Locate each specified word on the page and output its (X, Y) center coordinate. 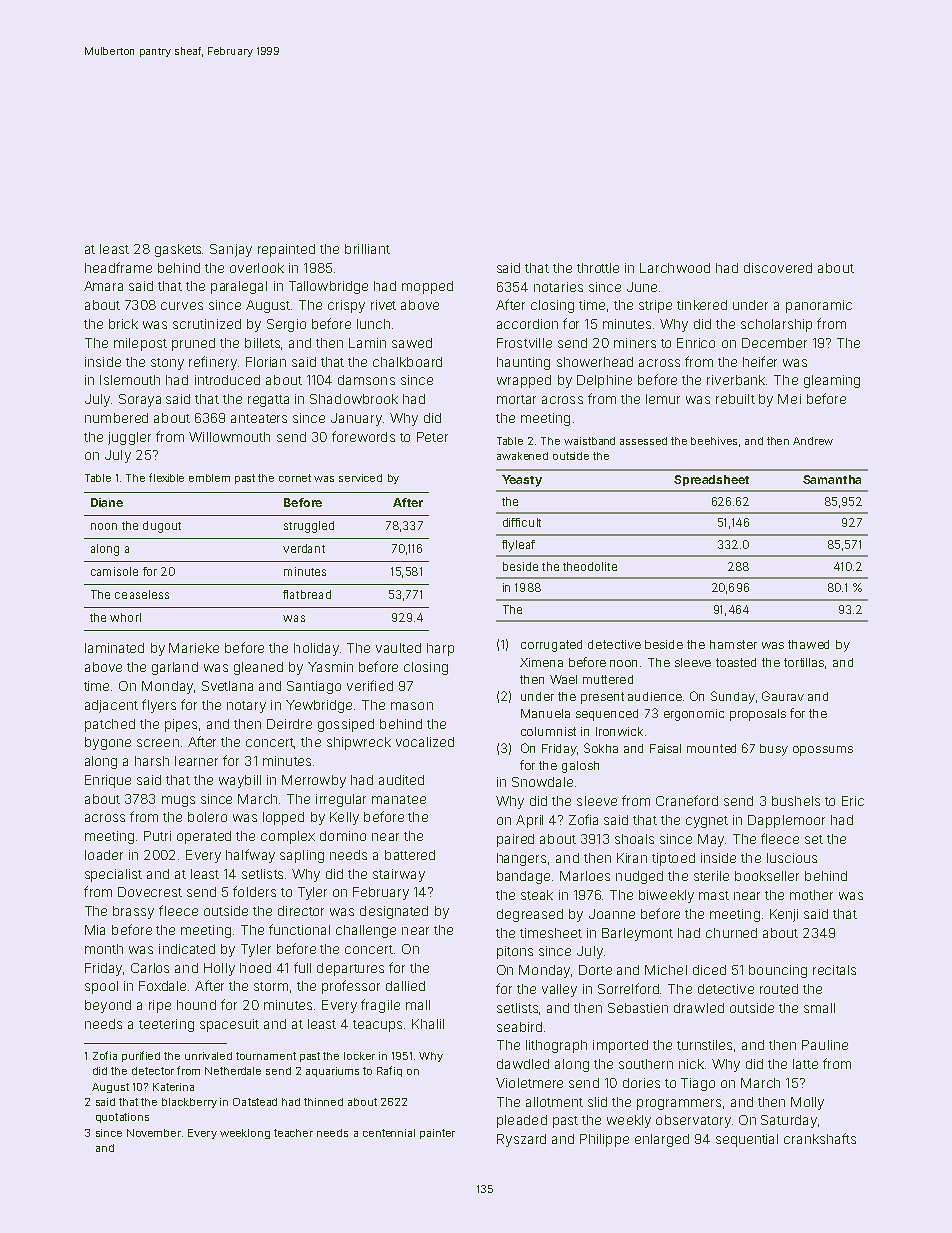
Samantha (832, 479)
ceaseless (142, 594)
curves (182, 306)
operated (204, 837)
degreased (530, 915)
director (301, 911)
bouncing (778, 971)
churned (731, 933)
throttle (598, 268)
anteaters (259, 418)
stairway (399, 875)
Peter (432, 437)
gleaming (832, 381)
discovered (778, 268)
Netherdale (233, 1071)
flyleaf (518, 546)
